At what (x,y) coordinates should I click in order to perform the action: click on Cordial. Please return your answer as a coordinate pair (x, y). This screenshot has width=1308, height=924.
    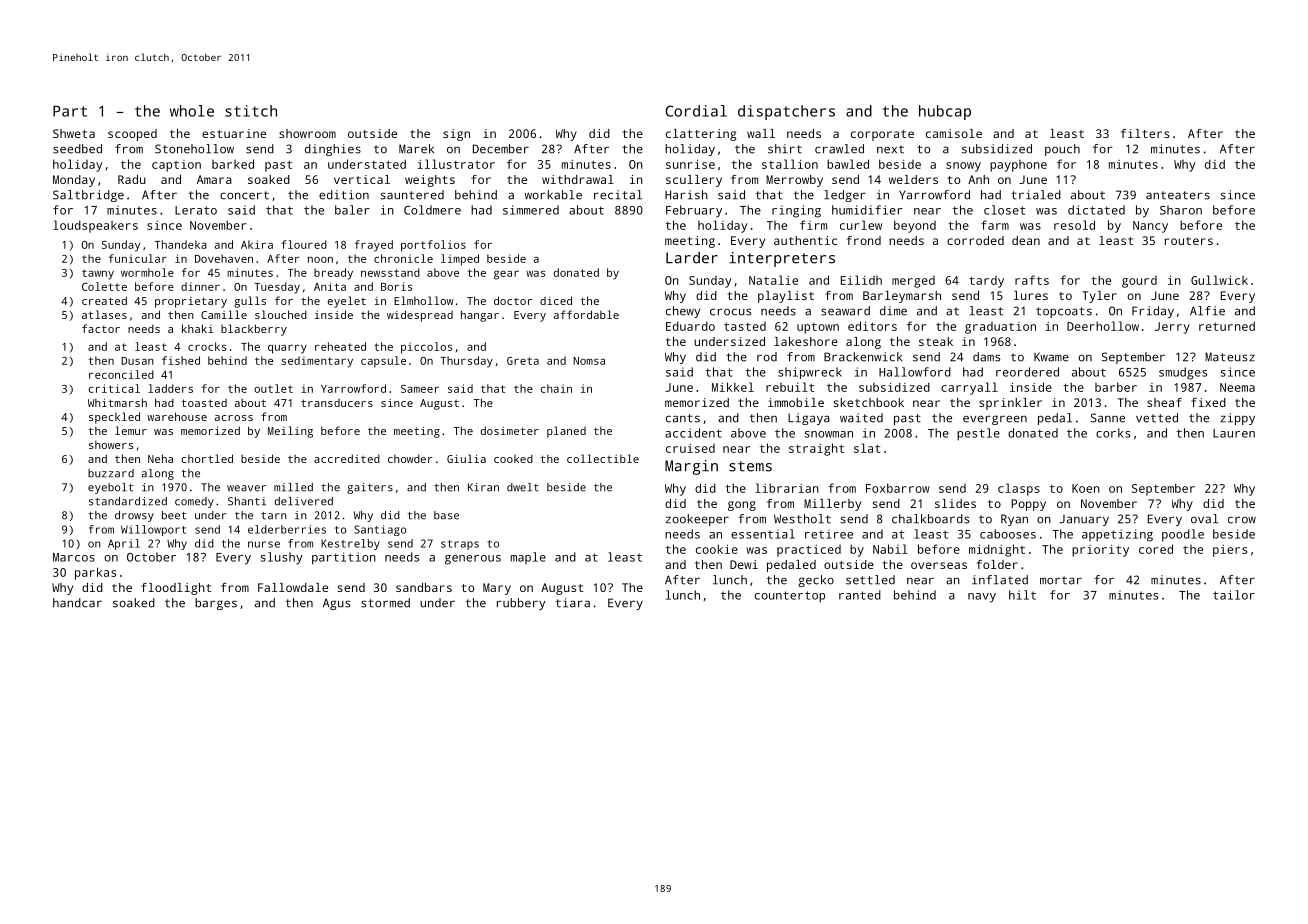
    Looking at the image, I should click on (696, 111).
